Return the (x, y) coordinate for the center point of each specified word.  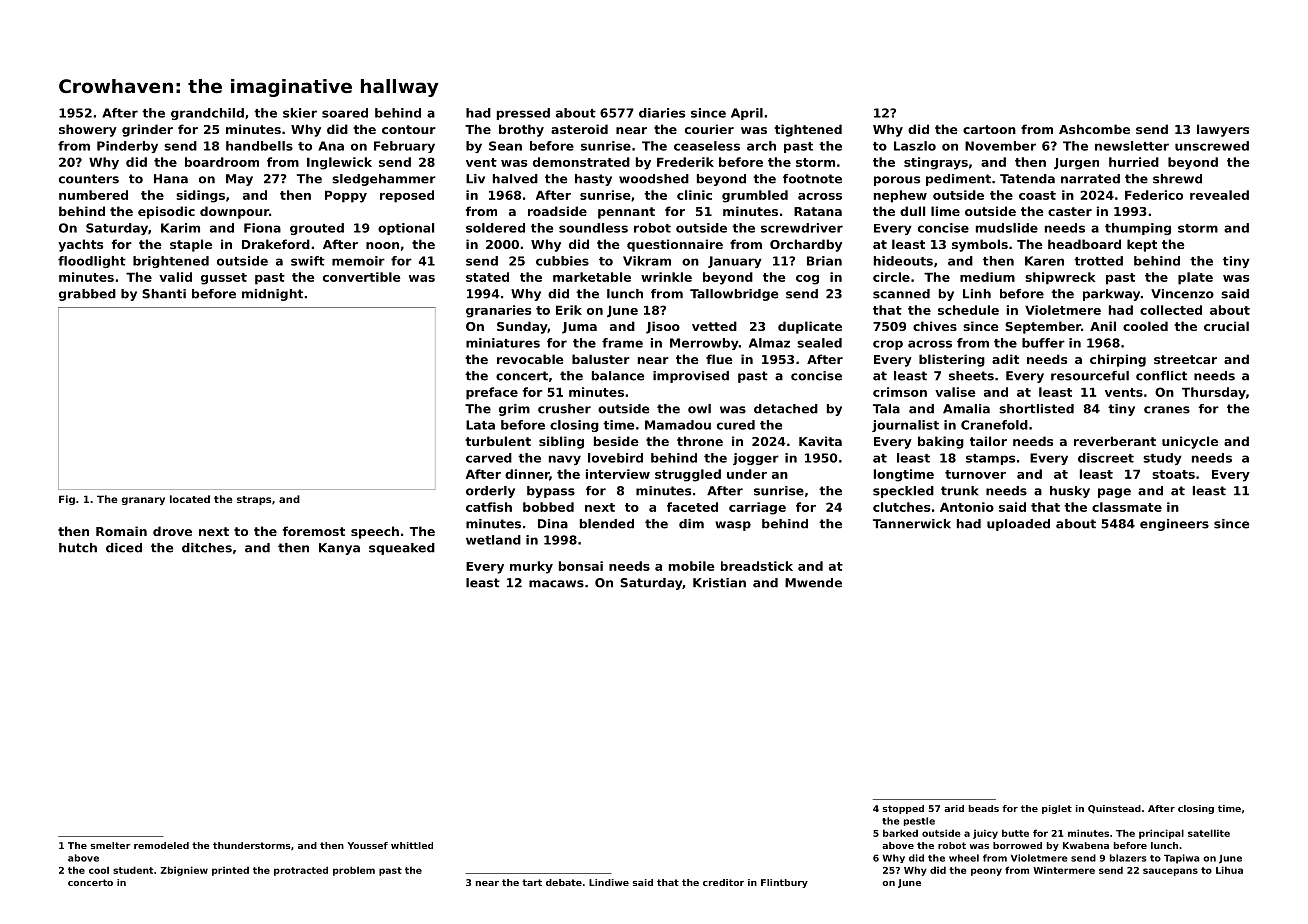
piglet (1057, 809)
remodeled (161, 845)
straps (254, 500)
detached (786, 409)
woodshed (654, 179)
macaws (556, 584)
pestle (919, 821)
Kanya (339, 549)
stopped (903, 809)
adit (1005, 359)
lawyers (1223, 130)
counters (89, 179)
